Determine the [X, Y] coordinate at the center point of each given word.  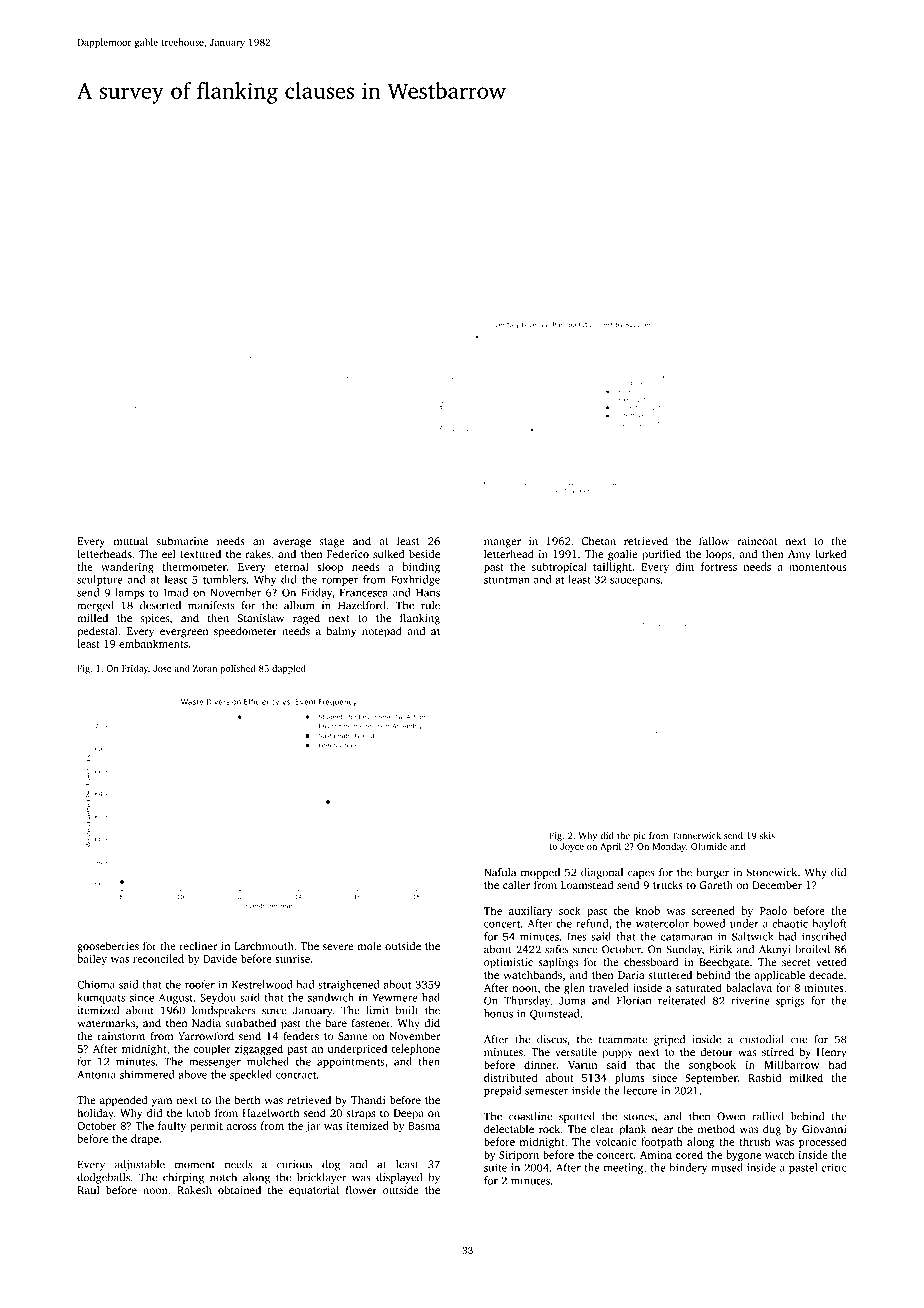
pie [639, 836]
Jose [162, 668]
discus [552, 1039]
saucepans [635, 582]
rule [430, 605]
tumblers [224, 579]
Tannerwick [696, 835]
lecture [640, 1090]
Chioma [96, 984]
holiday [95, 1114]
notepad [382, 632]
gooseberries [108, 947]
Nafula [500, 872]
